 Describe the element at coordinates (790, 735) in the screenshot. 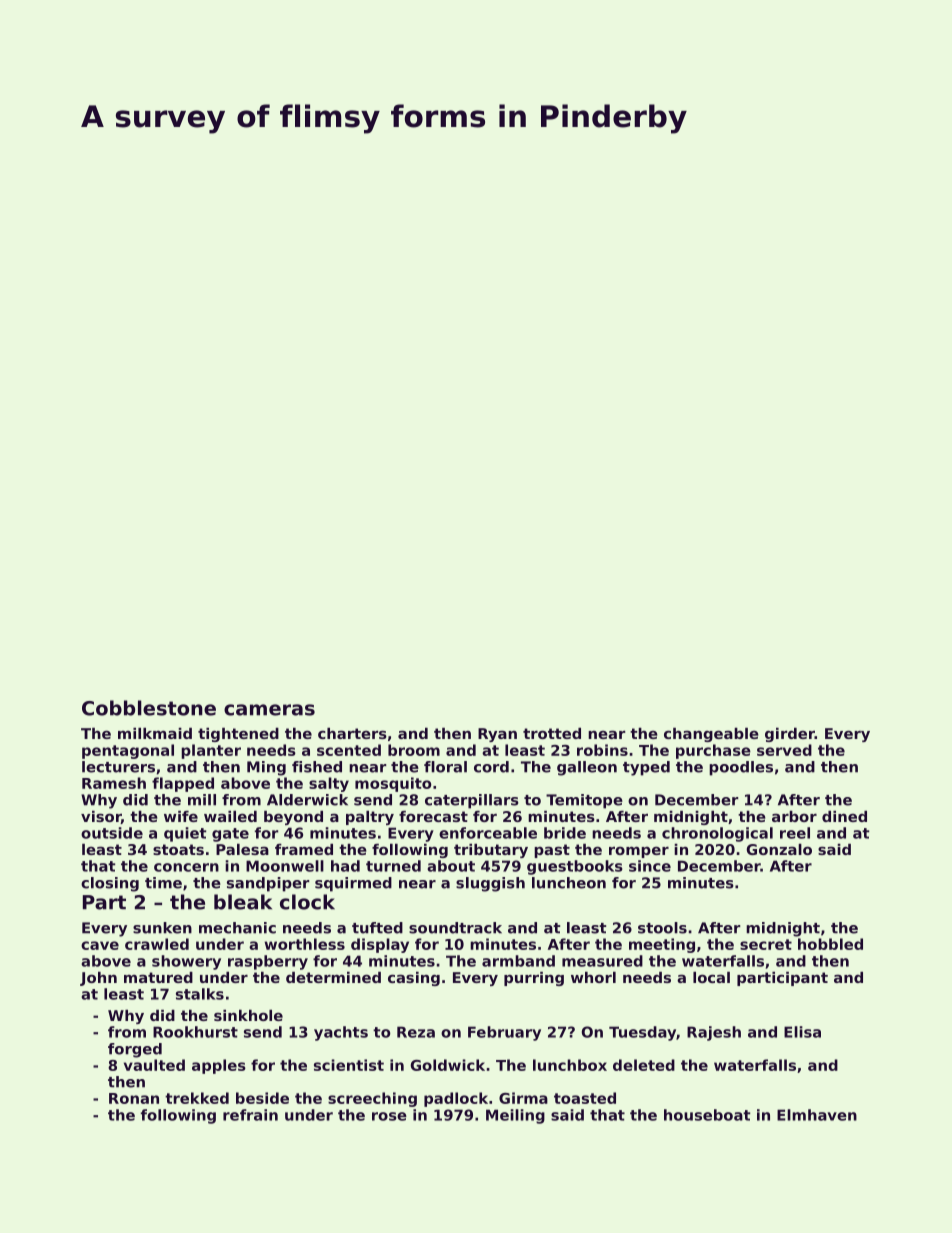

I see `girder` at that location.
